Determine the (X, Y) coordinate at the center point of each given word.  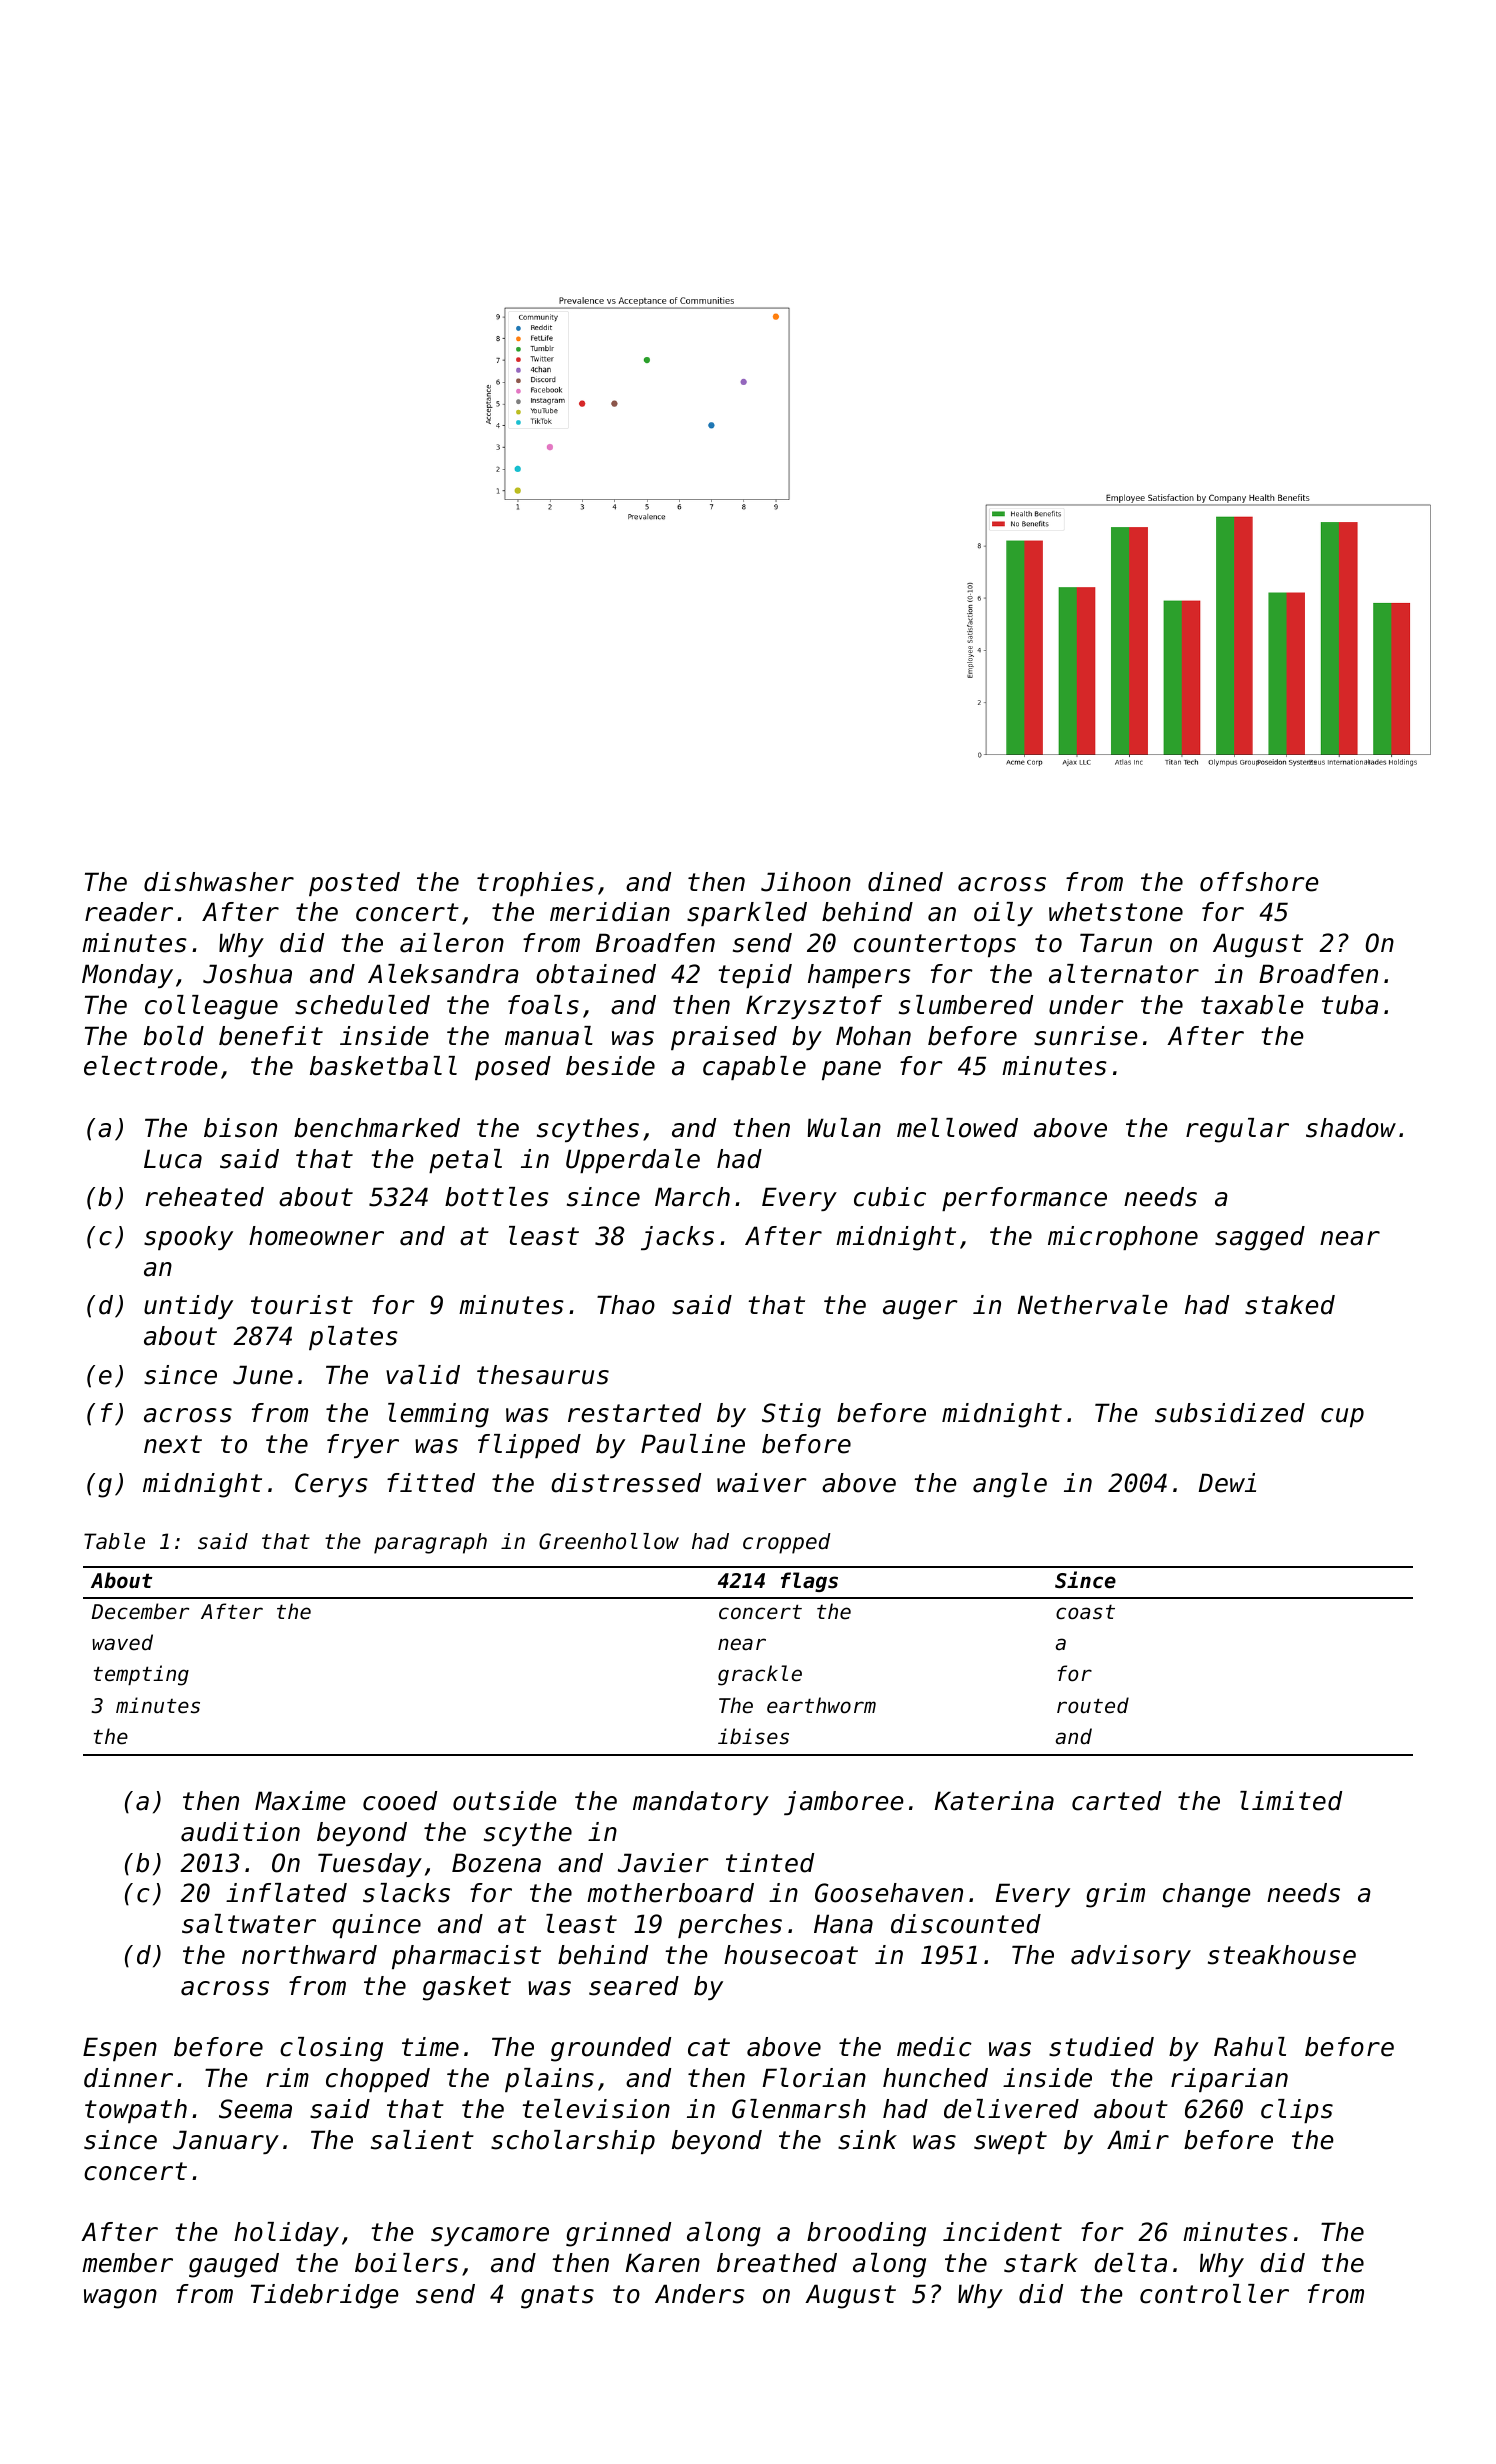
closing (331, 2049)
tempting (141, 1675)
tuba (1350, 1005)
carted (1116, 1801)
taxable (1252, 1005)
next (173, 1444)
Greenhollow (609, 1541)
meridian (610, 912)
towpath (136, 2111)
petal (465, 1161)
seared (634, 1986)
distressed (626, 1483)
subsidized (1230, 1413)
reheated (205, 1197)
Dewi (1227, 1483)
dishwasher (219, 882)
